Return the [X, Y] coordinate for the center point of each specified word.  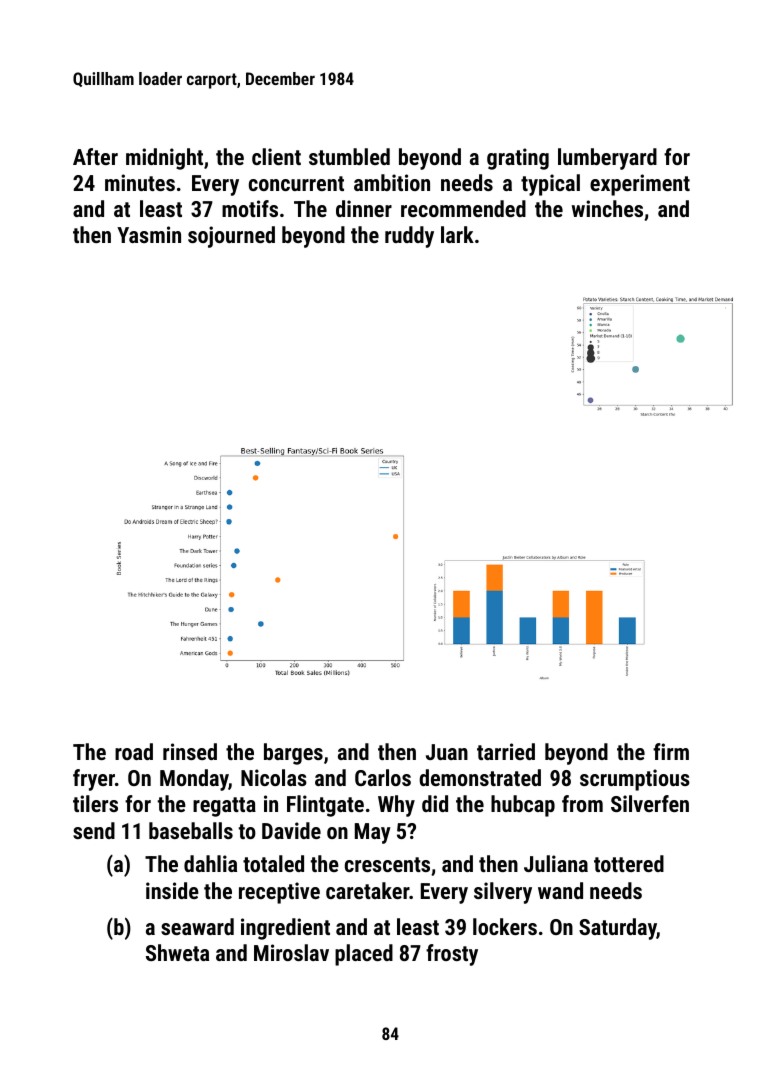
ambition [392, 182]
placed [364, 955]
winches [607, 208]
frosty [452, 955]
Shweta [177, 952]
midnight [164, 159]
